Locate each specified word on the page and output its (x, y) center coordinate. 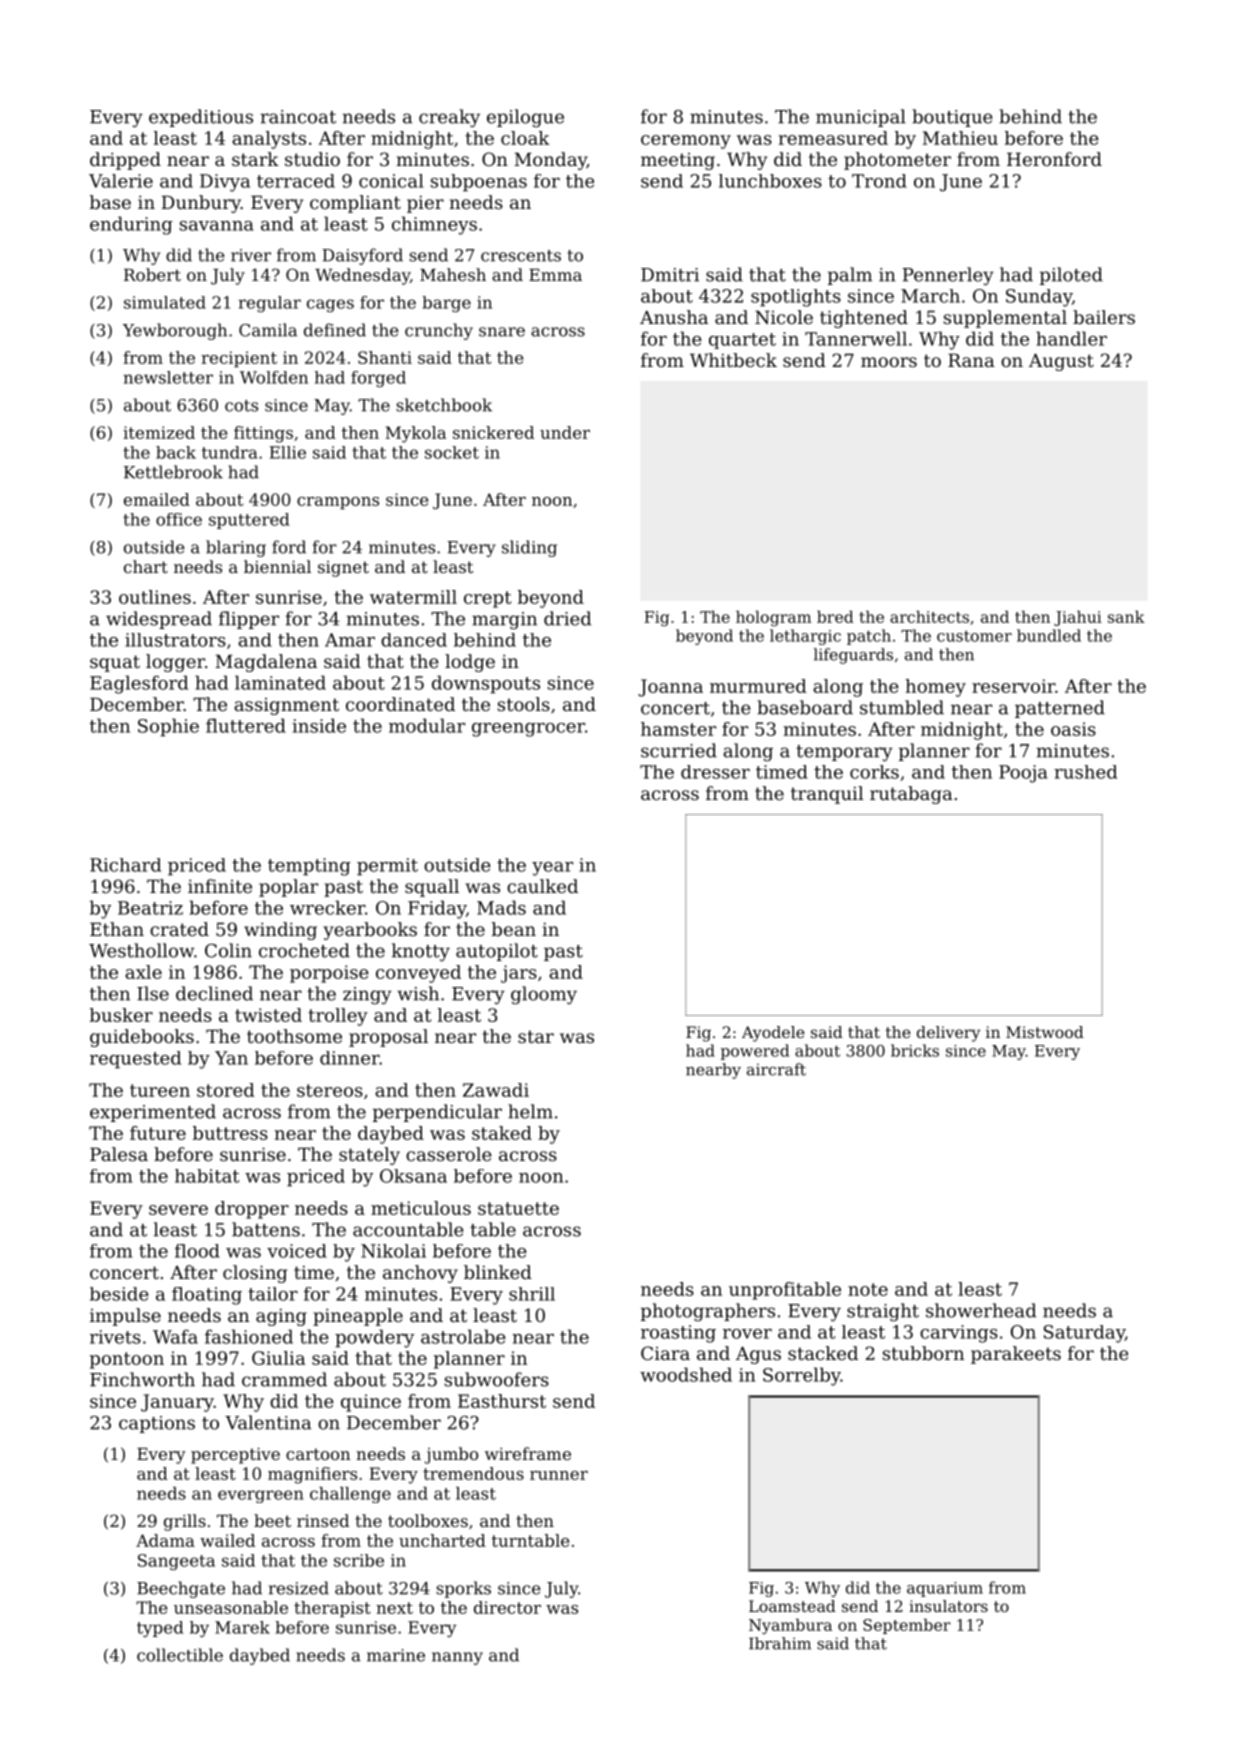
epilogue (525, 118)
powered (755, 1052)
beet (272, 1520)
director (507, 1607)
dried (567, 618)
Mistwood (1045, 1032)
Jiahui (1078, 618)
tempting (309, 867)
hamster (678, 729)
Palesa (119, 1154)
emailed (157, 499)
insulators (948, 1606)
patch (869, 637)
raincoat (298, 117)
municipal (861, 118)
